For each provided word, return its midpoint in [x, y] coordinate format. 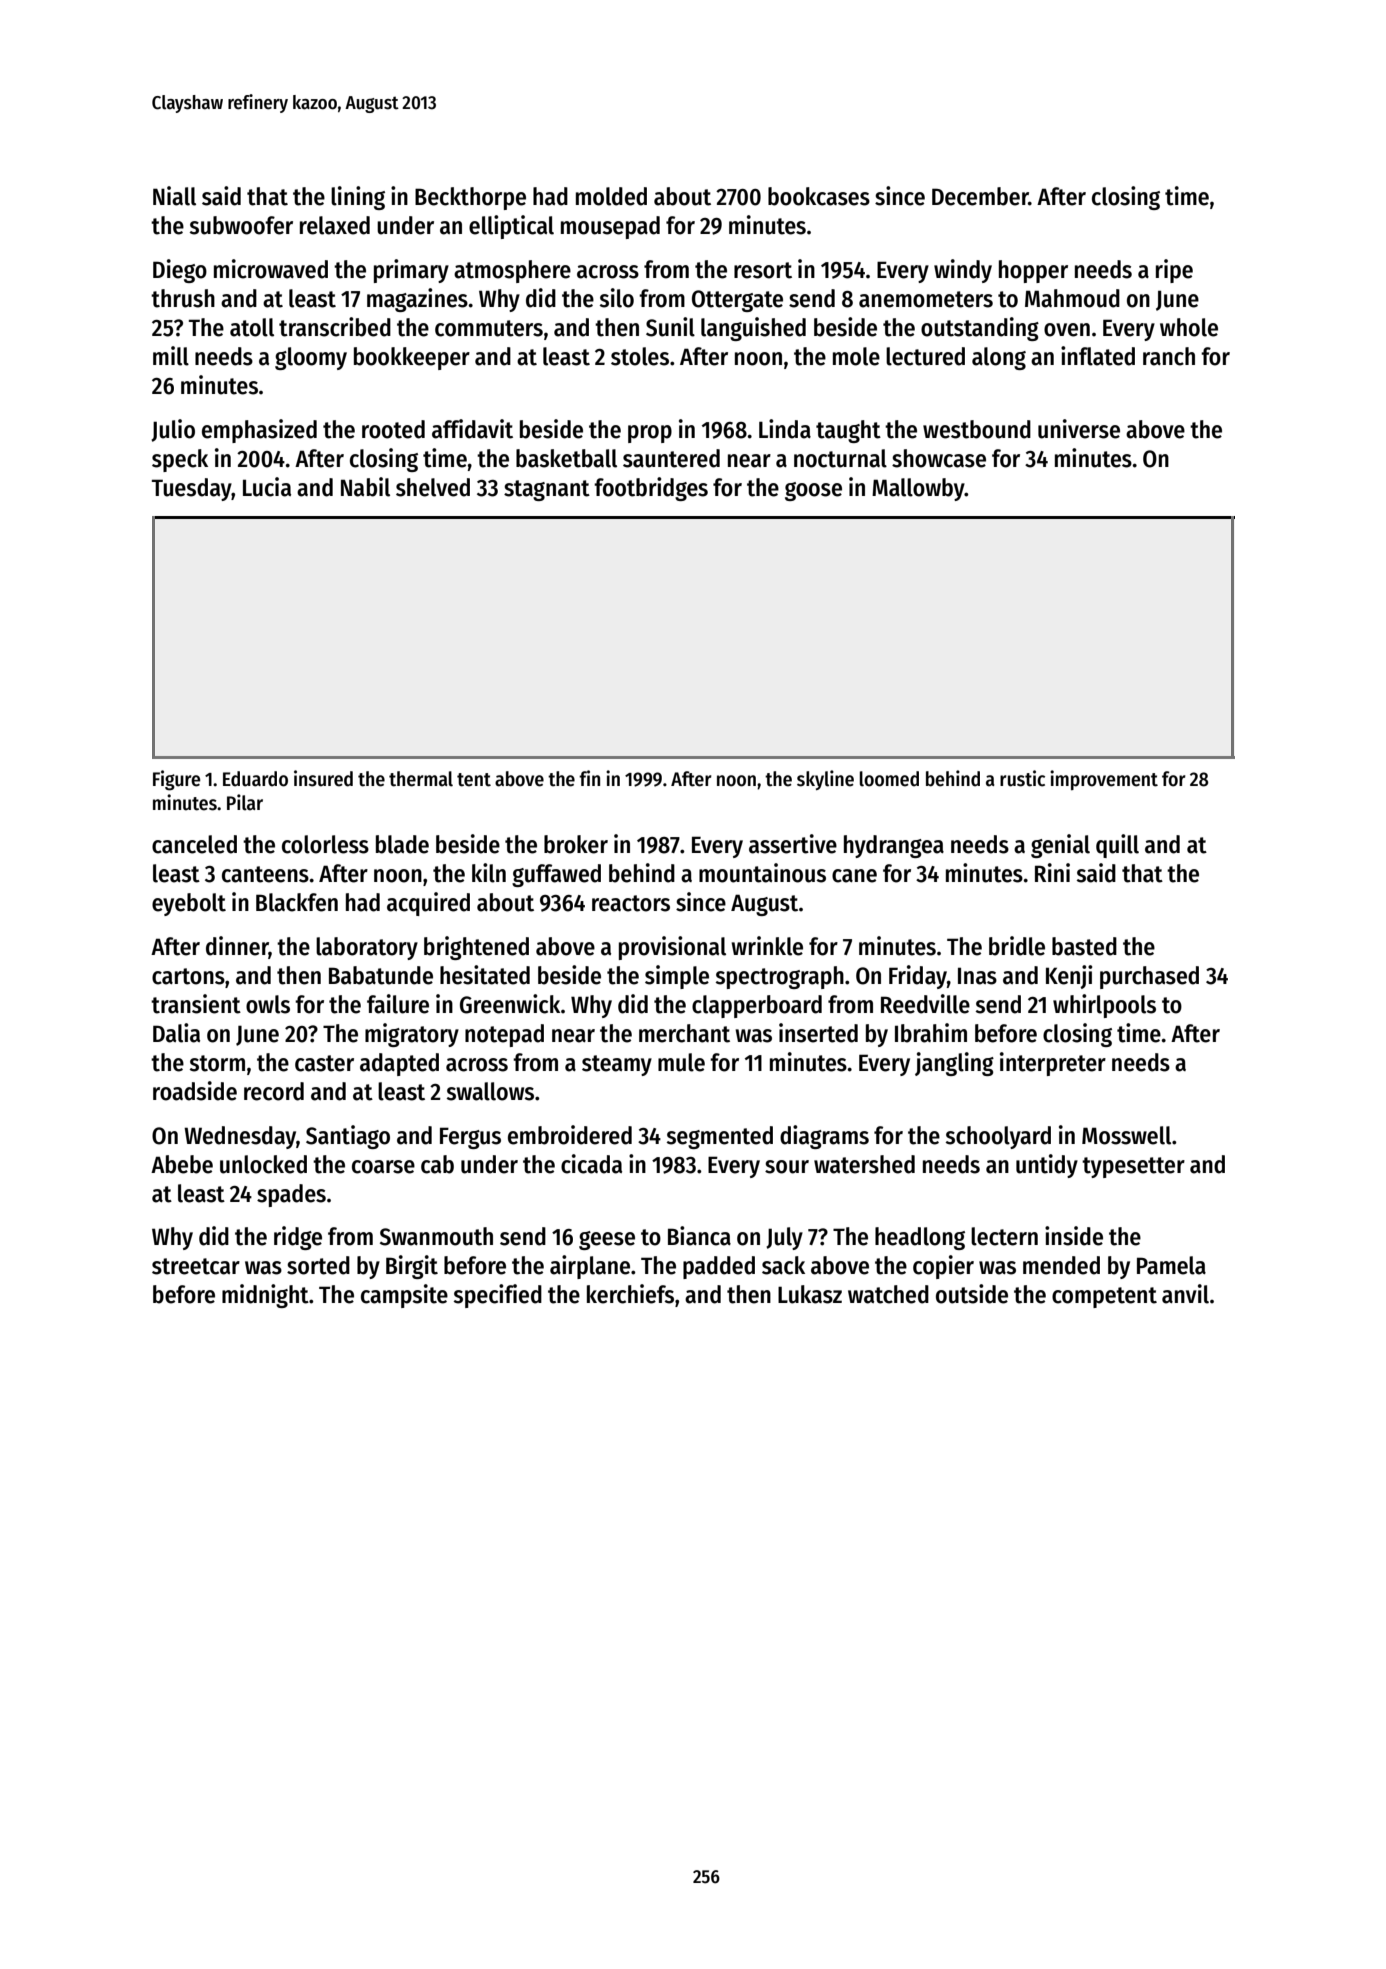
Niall [174, 196]
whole [1189, 327]
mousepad [610, 227]
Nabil [365, 487]
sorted [318, 1265]
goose [813, 491]
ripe [1174, 271]
